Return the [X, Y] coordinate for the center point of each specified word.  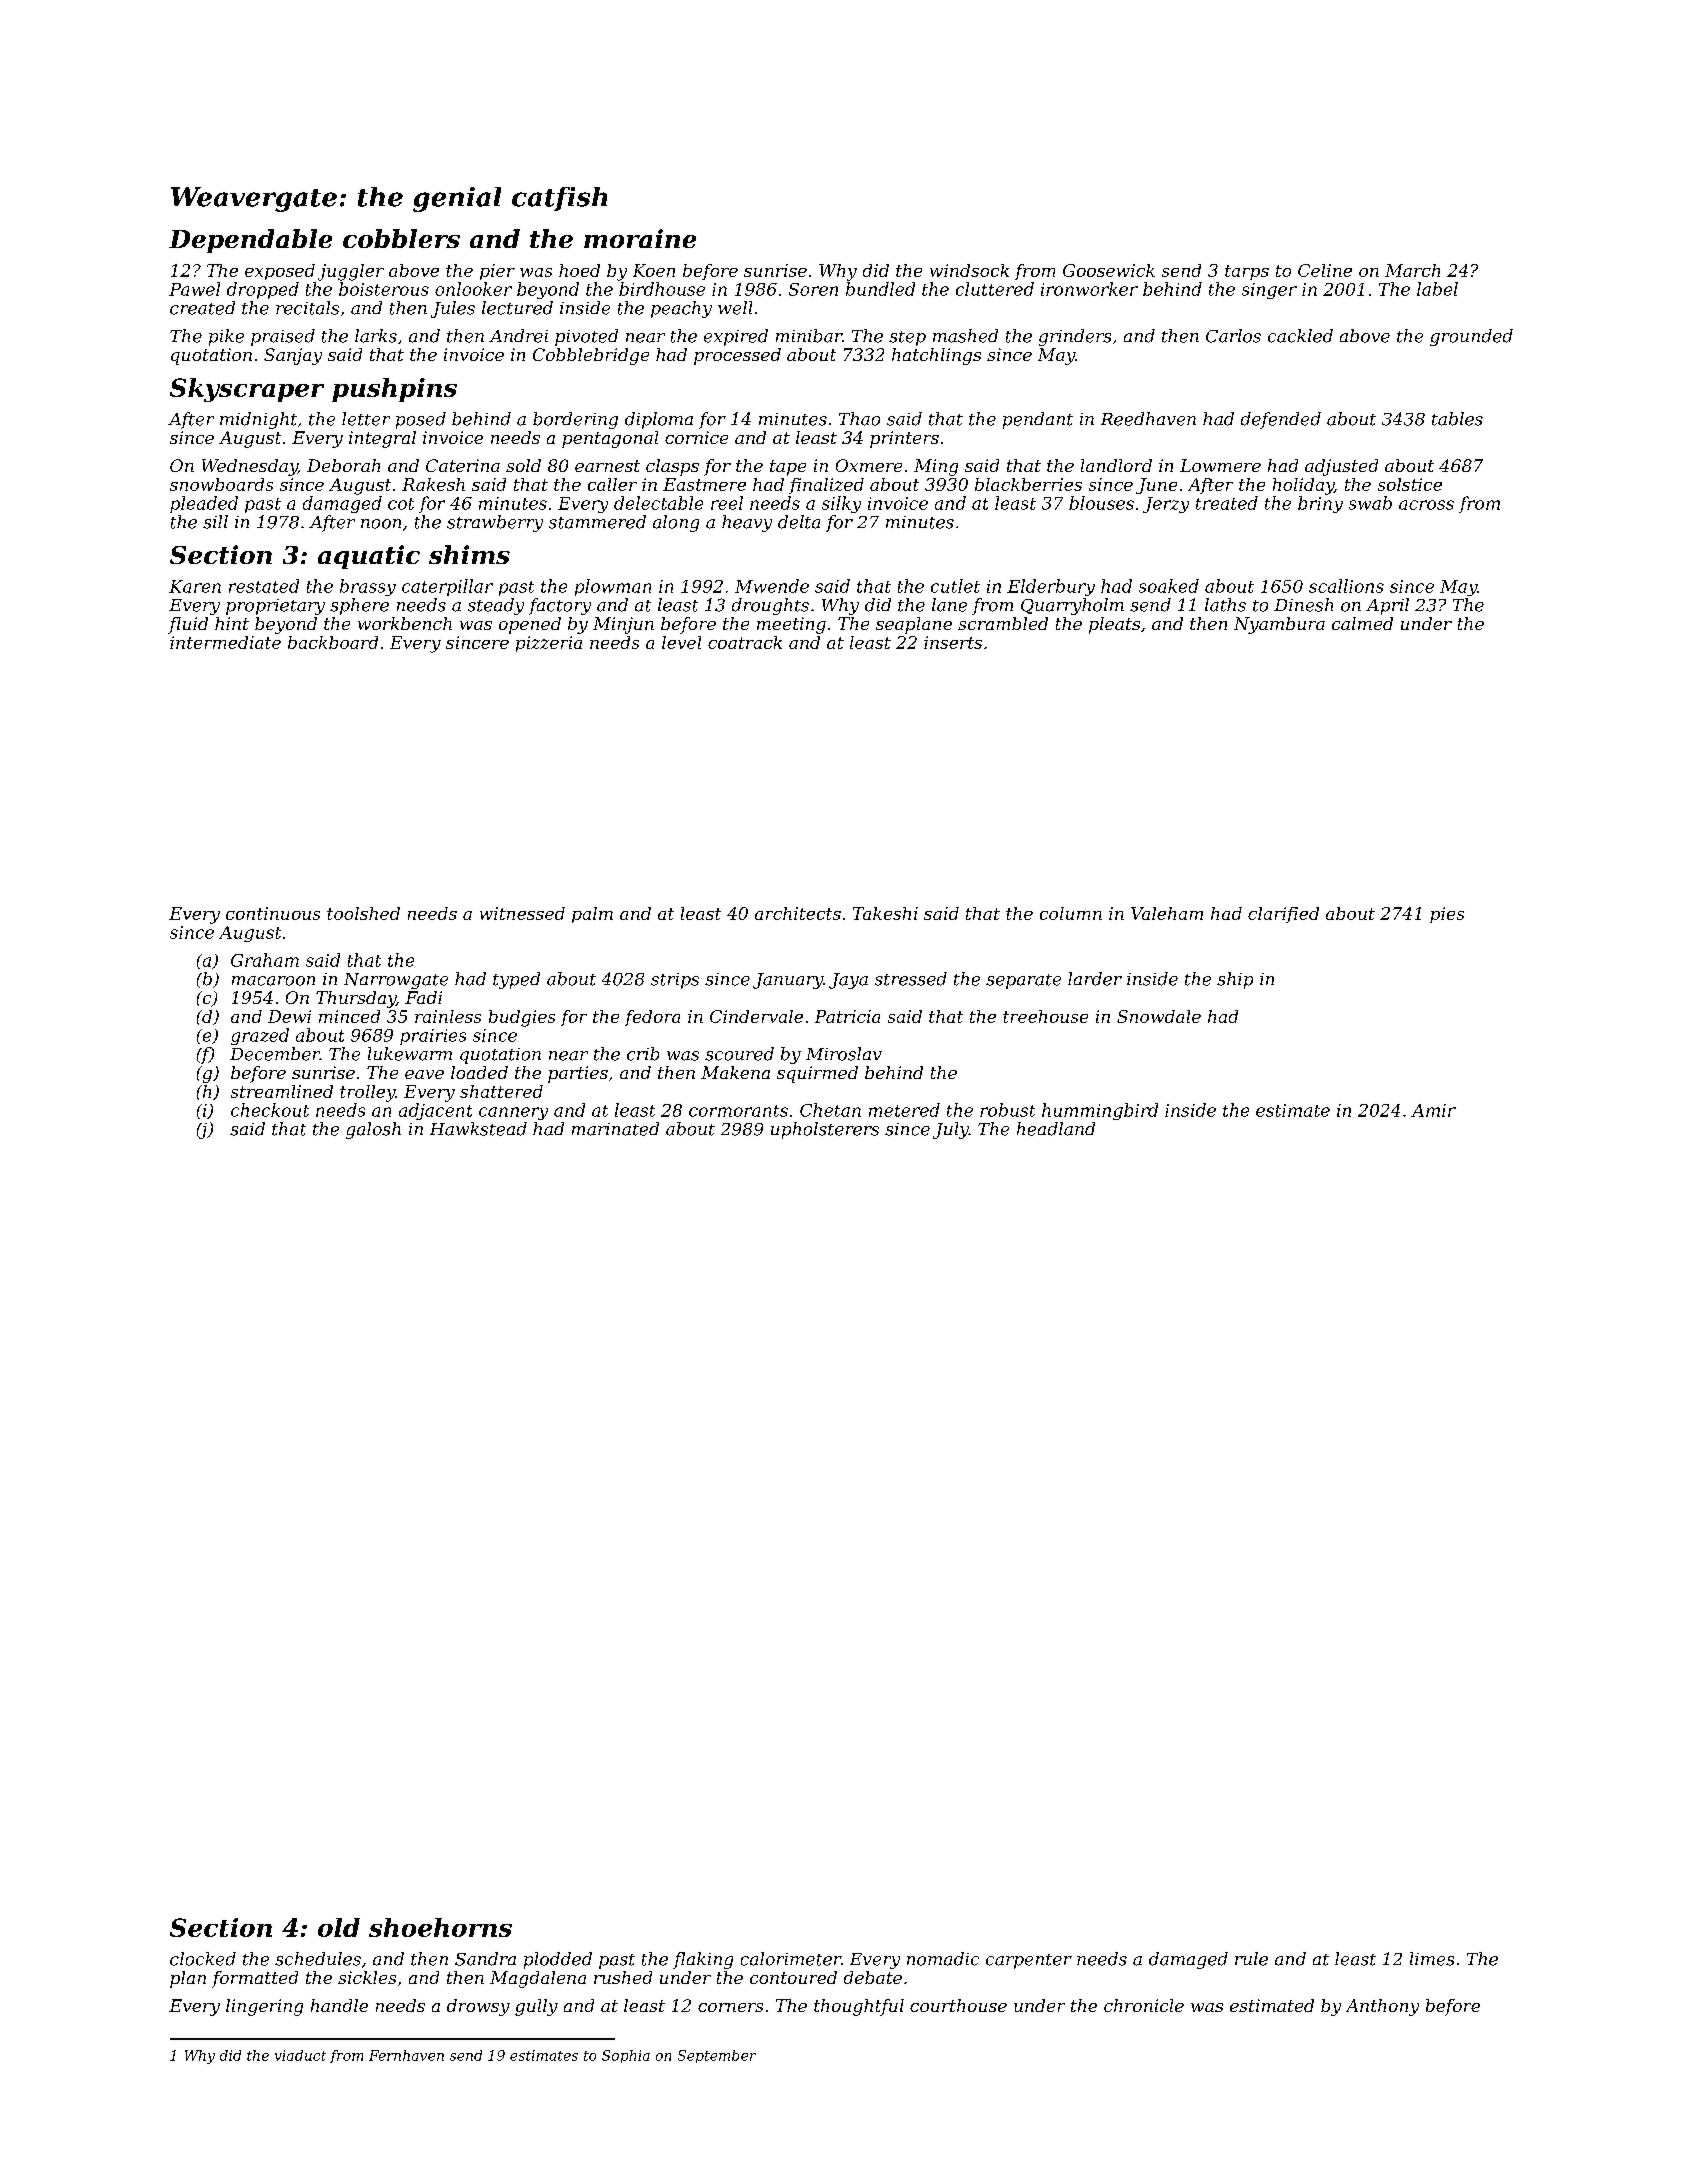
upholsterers [825, 1130]
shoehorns [440, 1927]
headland [1056, 1129]
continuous [273, 913]
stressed [911, 979]
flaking [703, 1960]
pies [1447, 915]
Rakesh [433, 484]
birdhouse [662, 289]
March [1412, 270]
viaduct [300, 2055]
